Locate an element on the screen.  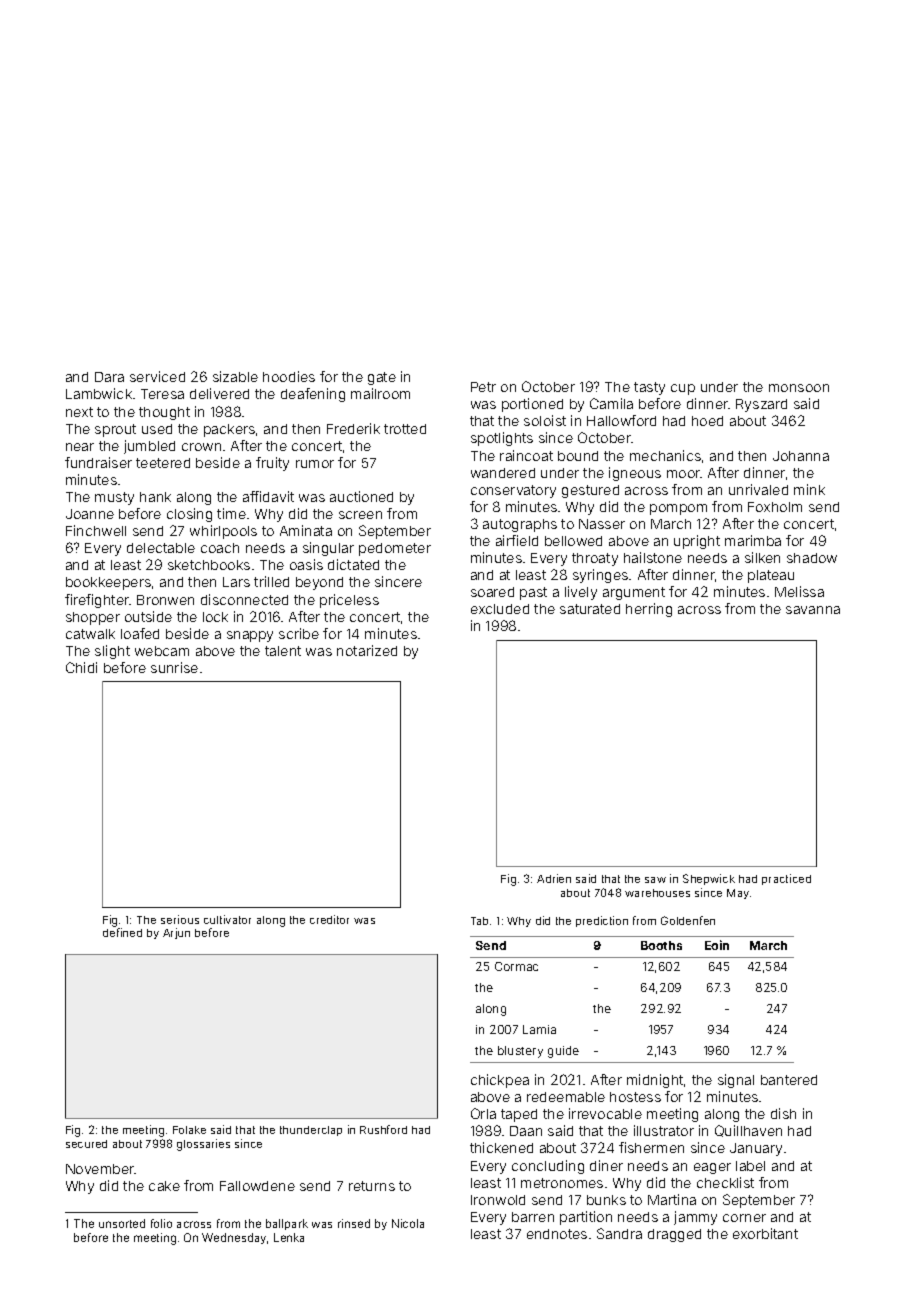
Adrien is located at coordinates (554, 878).
